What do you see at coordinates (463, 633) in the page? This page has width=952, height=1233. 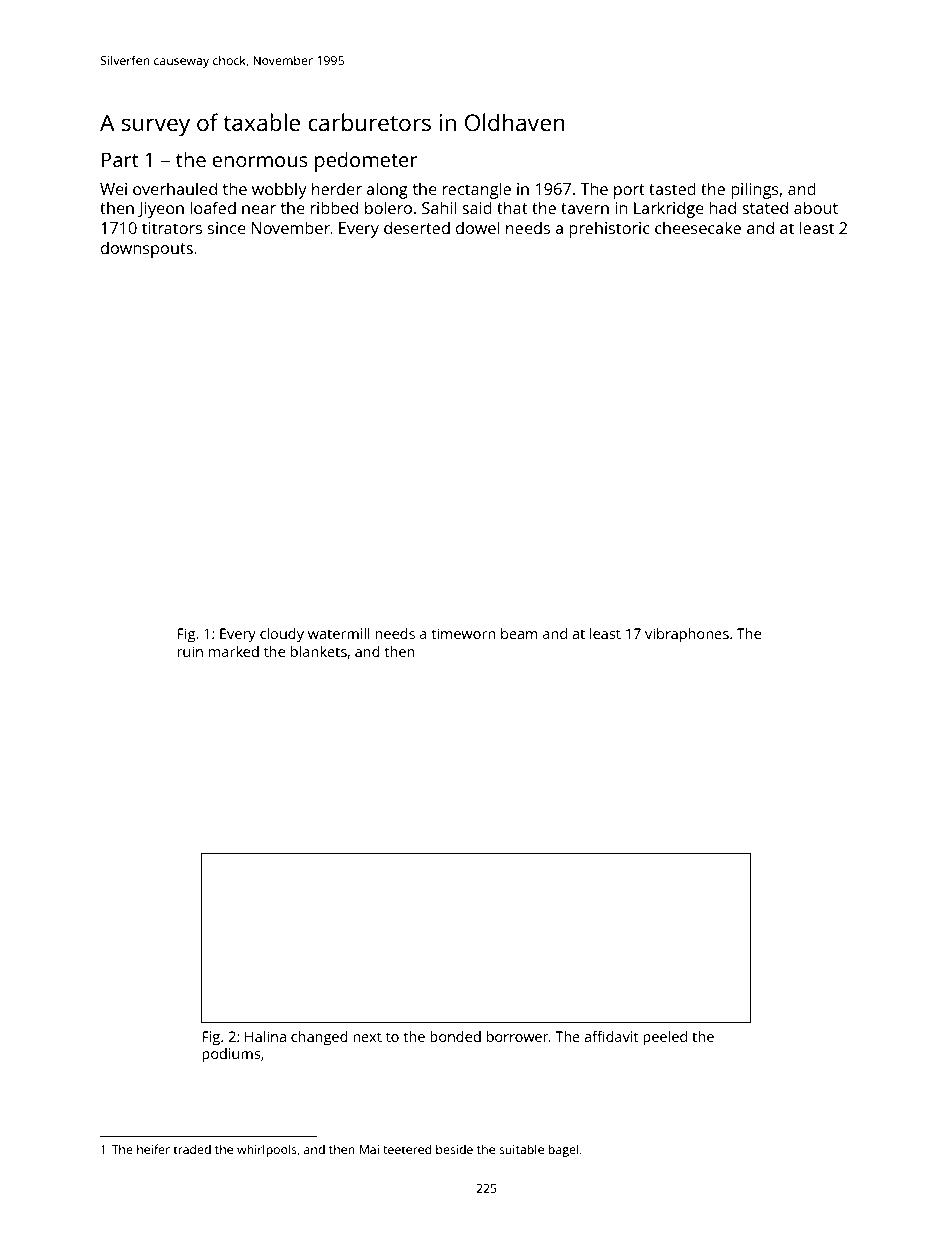 I see `timeworn` at bounding box center [463, 633].
